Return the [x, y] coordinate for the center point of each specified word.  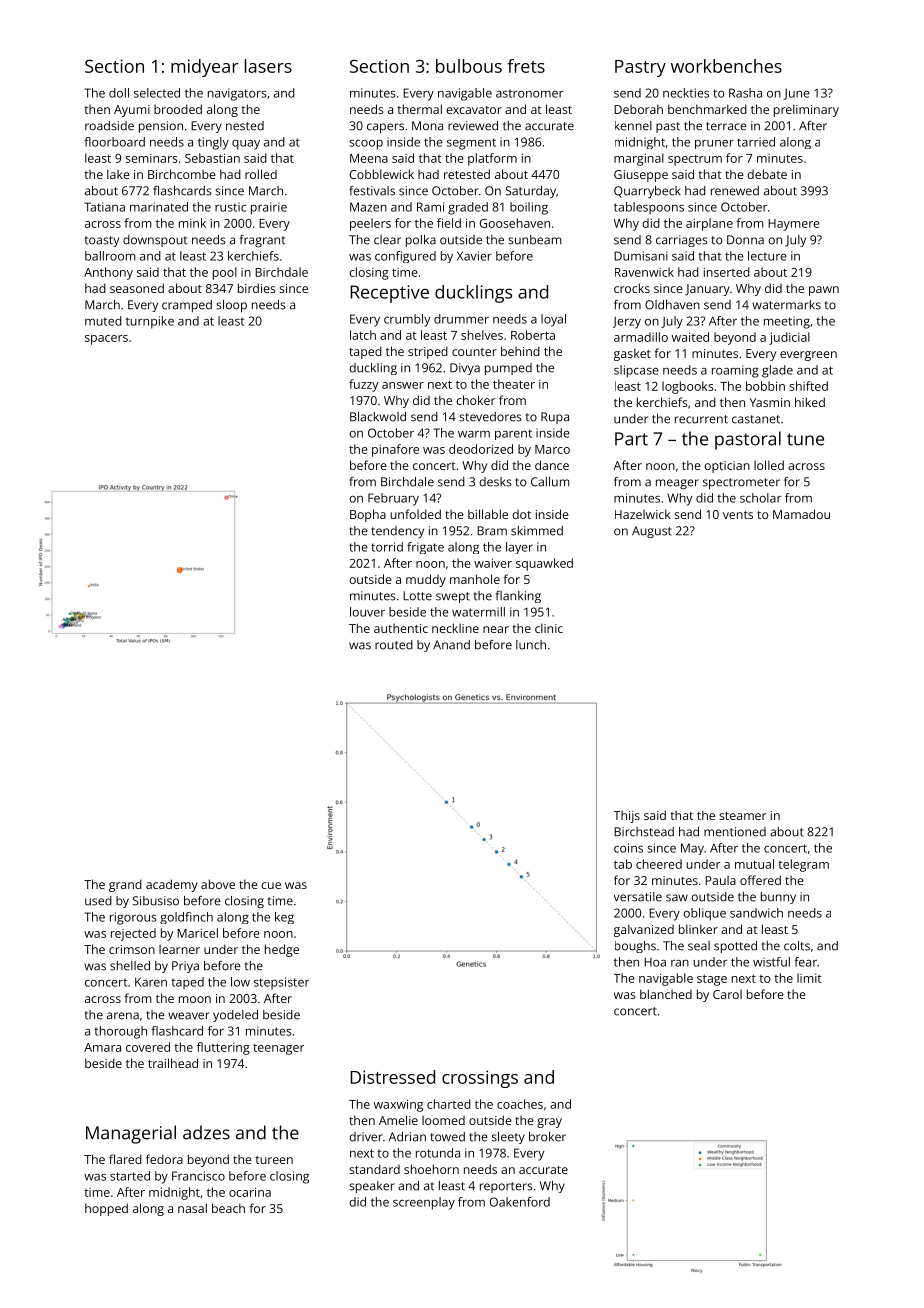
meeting [787, 322]
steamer [742, 816]
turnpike [150, 322]
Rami [430, 207]
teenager [278, 1049]
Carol [727, 994]
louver [367, 612]
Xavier [474, 256]
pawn [824, 291]
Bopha [368, 515]
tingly [213, 143]
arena [123, 1016]
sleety [508, 1138]
